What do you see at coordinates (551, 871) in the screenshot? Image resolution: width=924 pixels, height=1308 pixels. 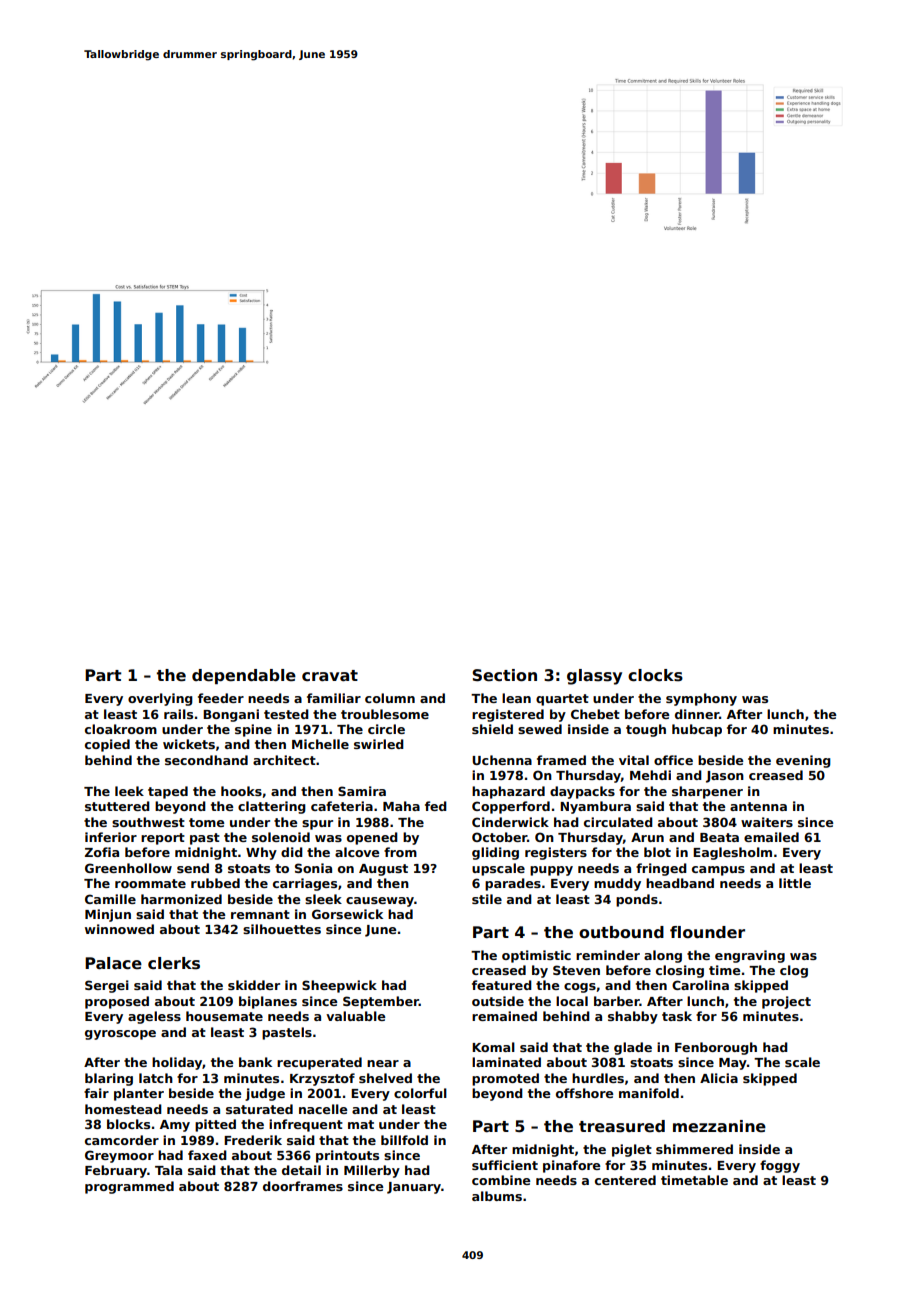 I see `puppy` at bounding box center [551, 871].
